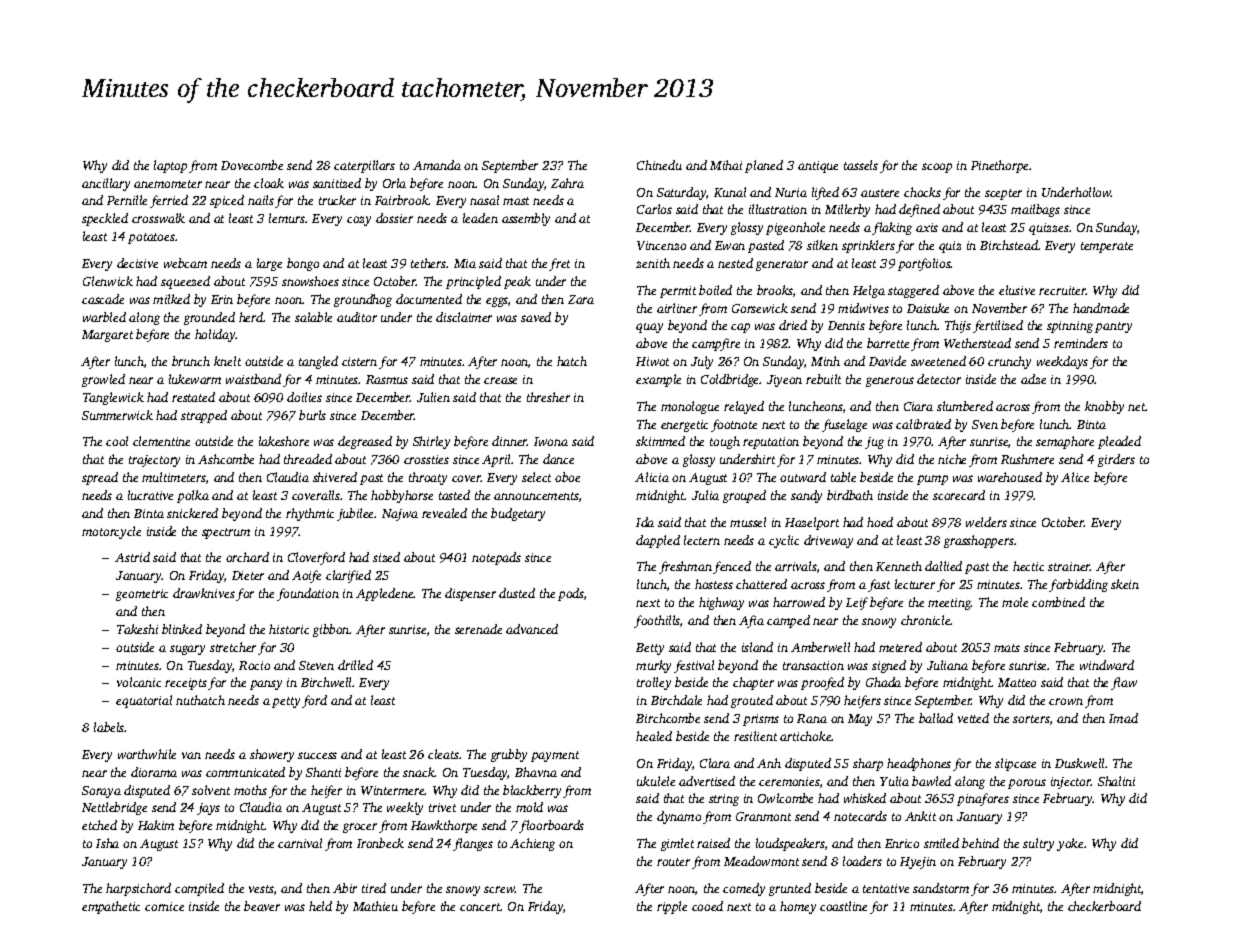 The width and height of the screenshot is (1233, 952). Describe the element at coordinates (108, 281) in the screenshot. I see `Glenwick` at that location.
